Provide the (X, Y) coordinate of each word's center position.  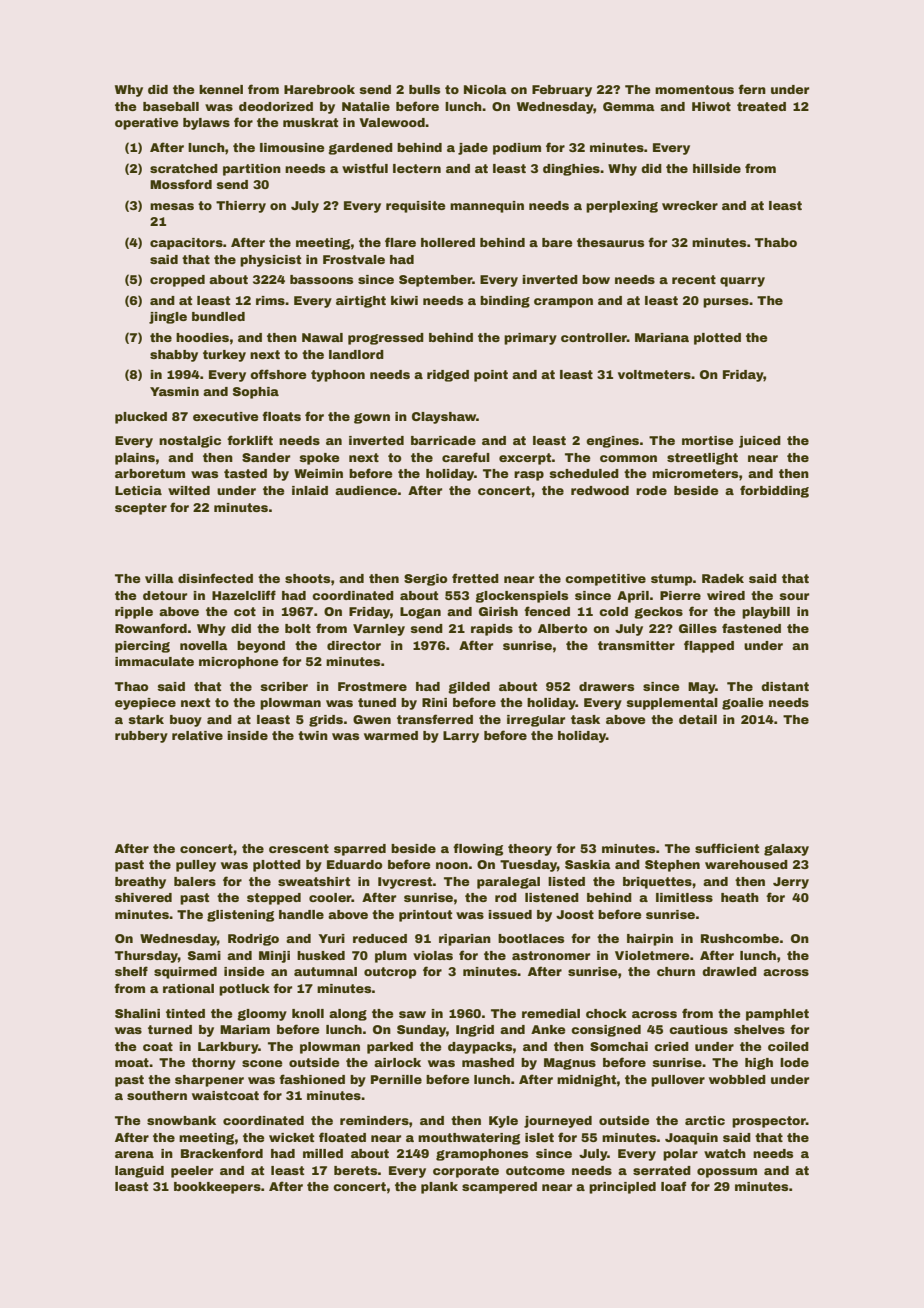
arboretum (150, 473)
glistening (240, 916)
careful (466, 457)
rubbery (141, 737)
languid (139, 1172)
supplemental (672, 704)
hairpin (650, 940)
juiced (760, 442)
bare (557, 242)
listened (552, 897)
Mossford (181, 184)
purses (726, 303)
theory (530, 850)
